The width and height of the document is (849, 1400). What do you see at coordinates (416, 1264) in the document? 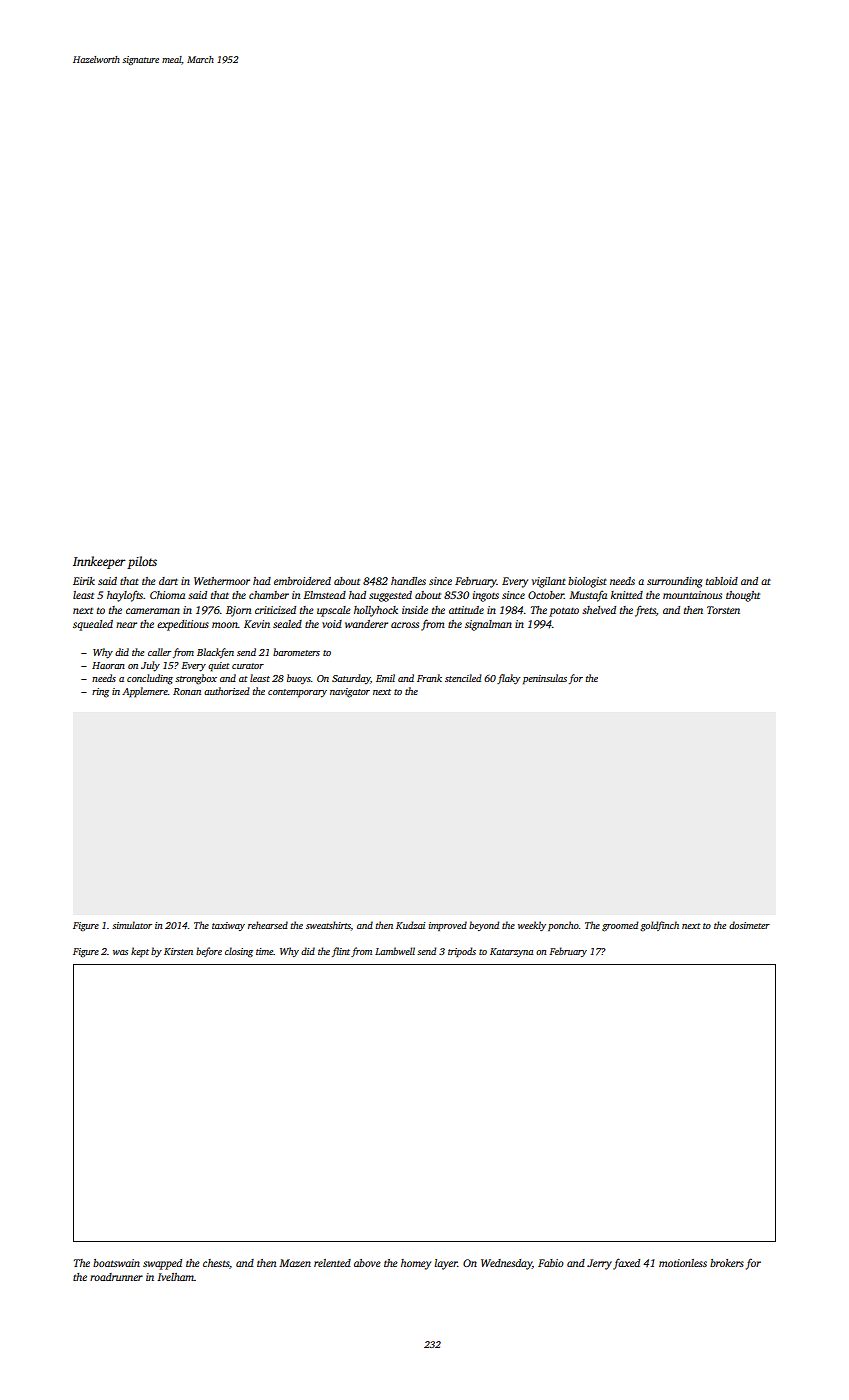
I see `homey` at bounding box center [416, 1264].
